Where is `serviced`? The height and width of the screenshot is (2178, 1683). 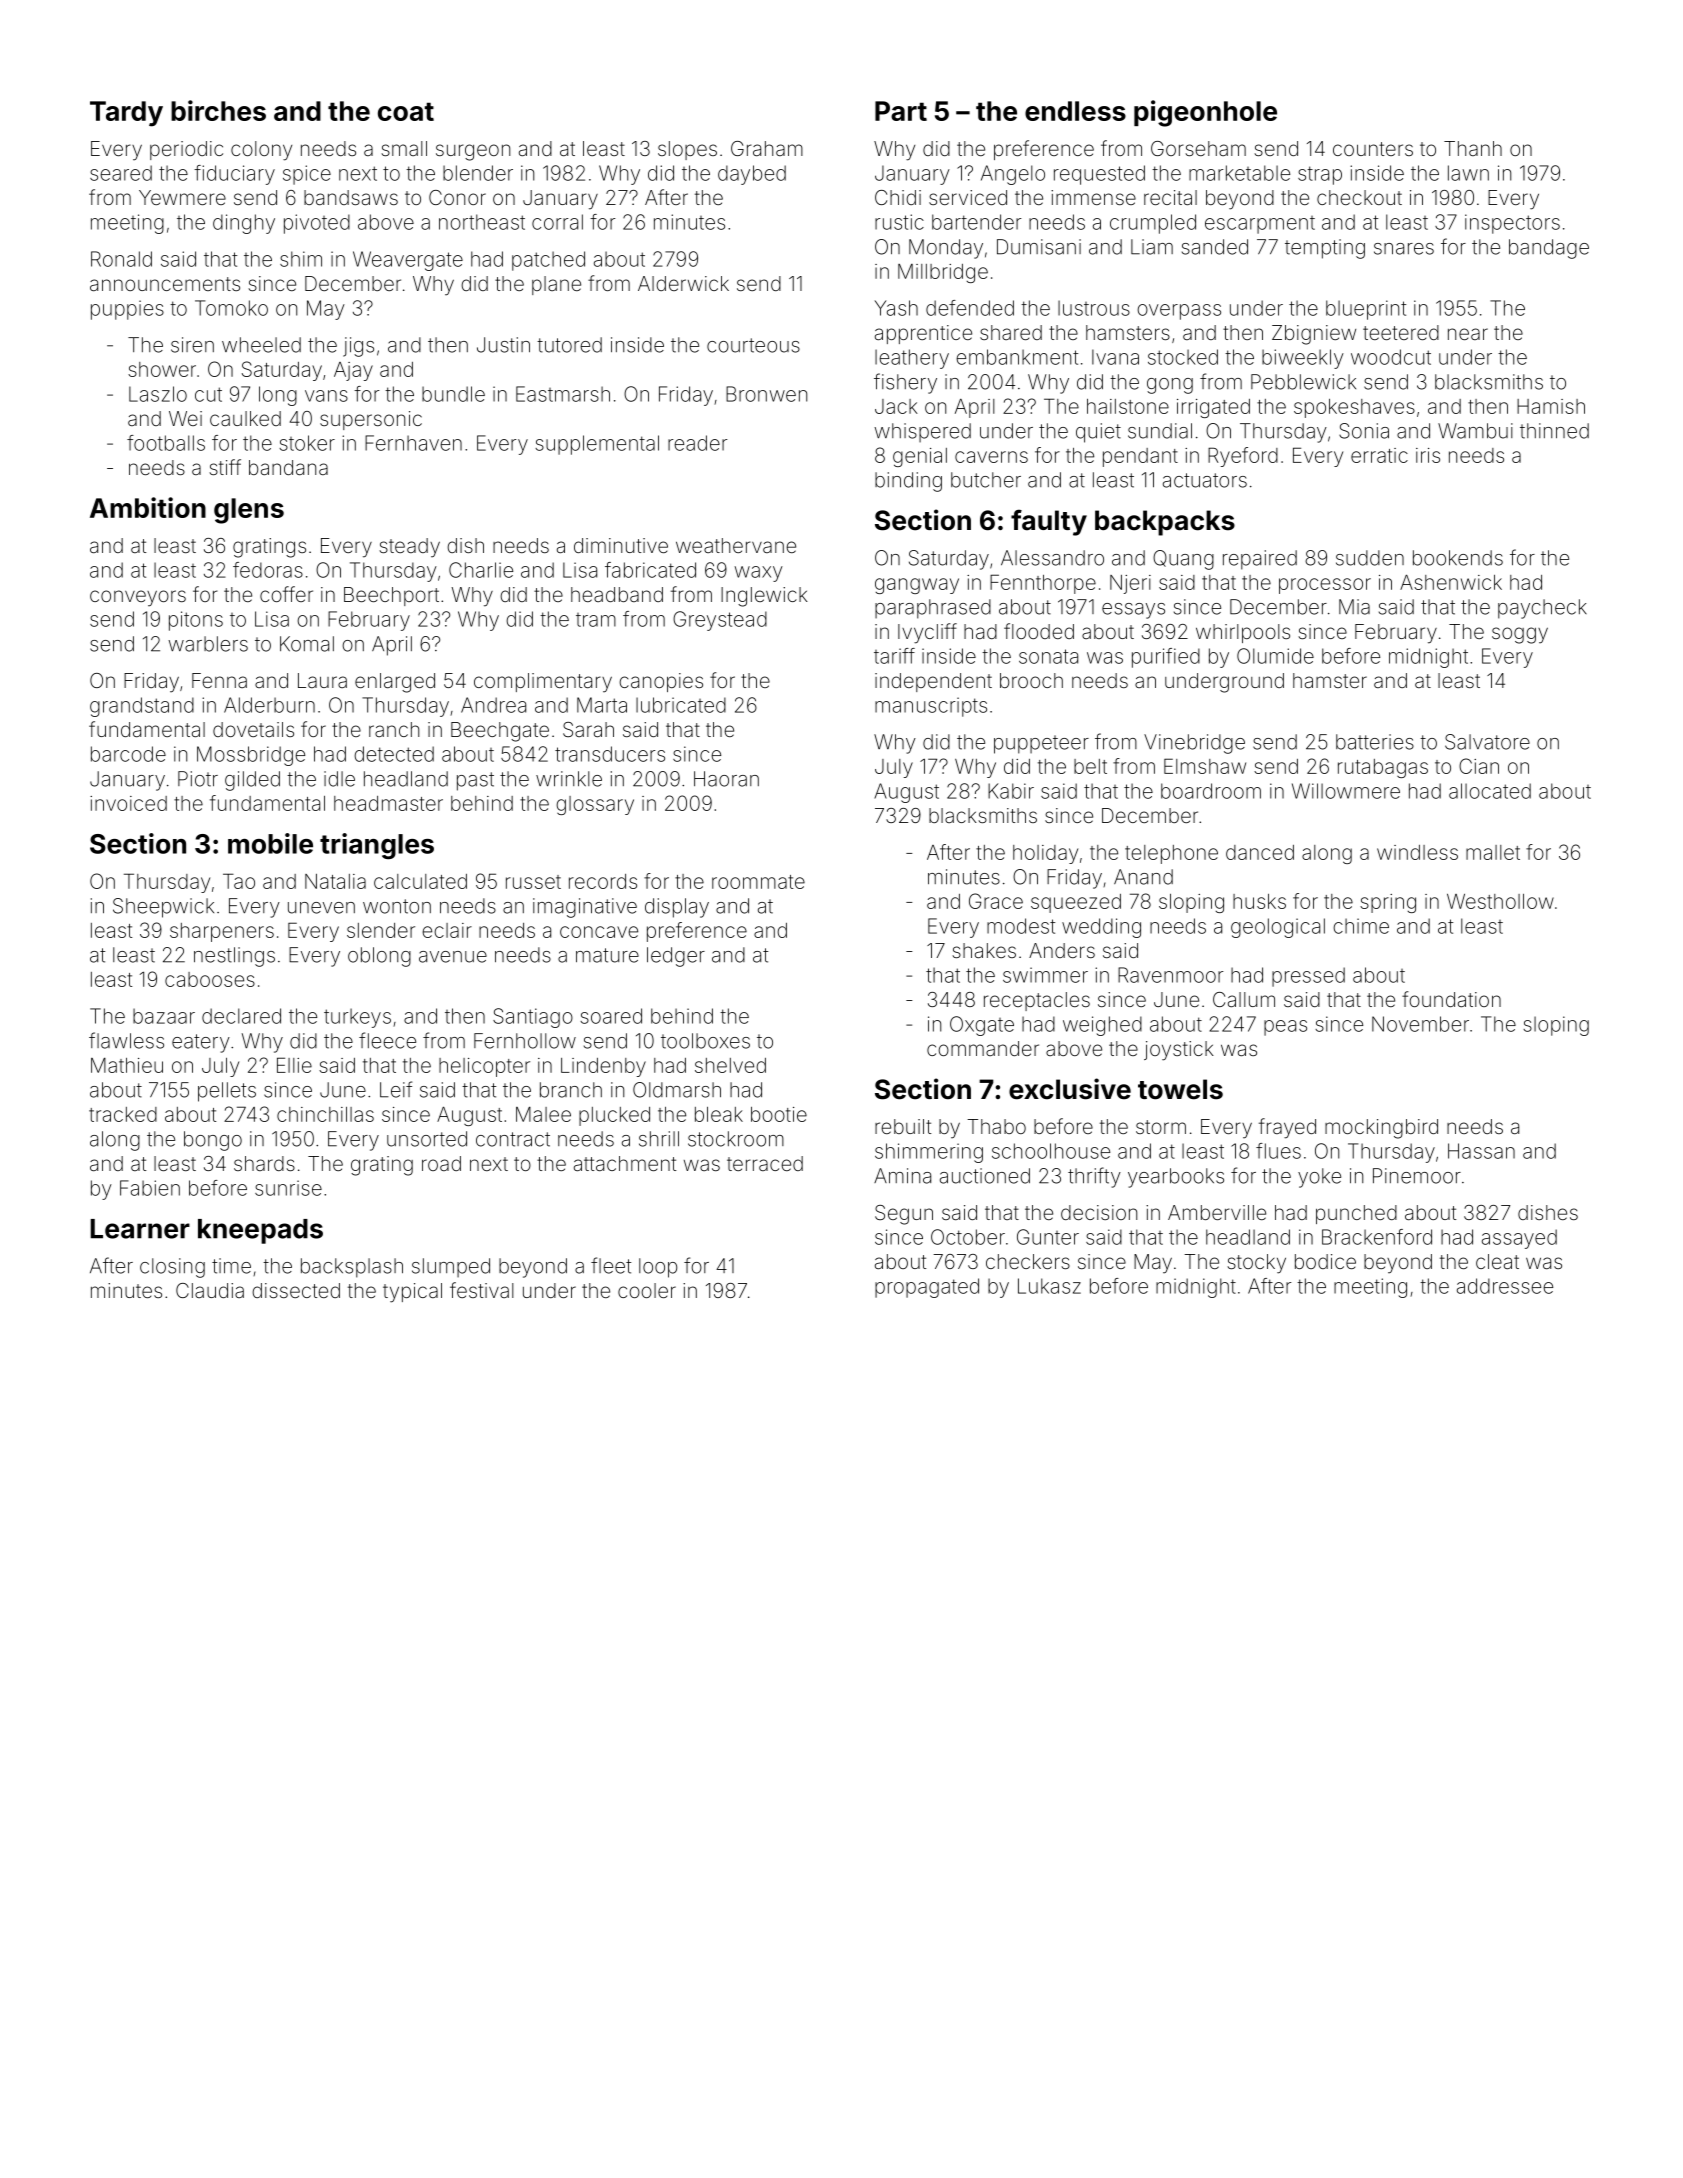 serviced is located at coordinates (968, 197).
